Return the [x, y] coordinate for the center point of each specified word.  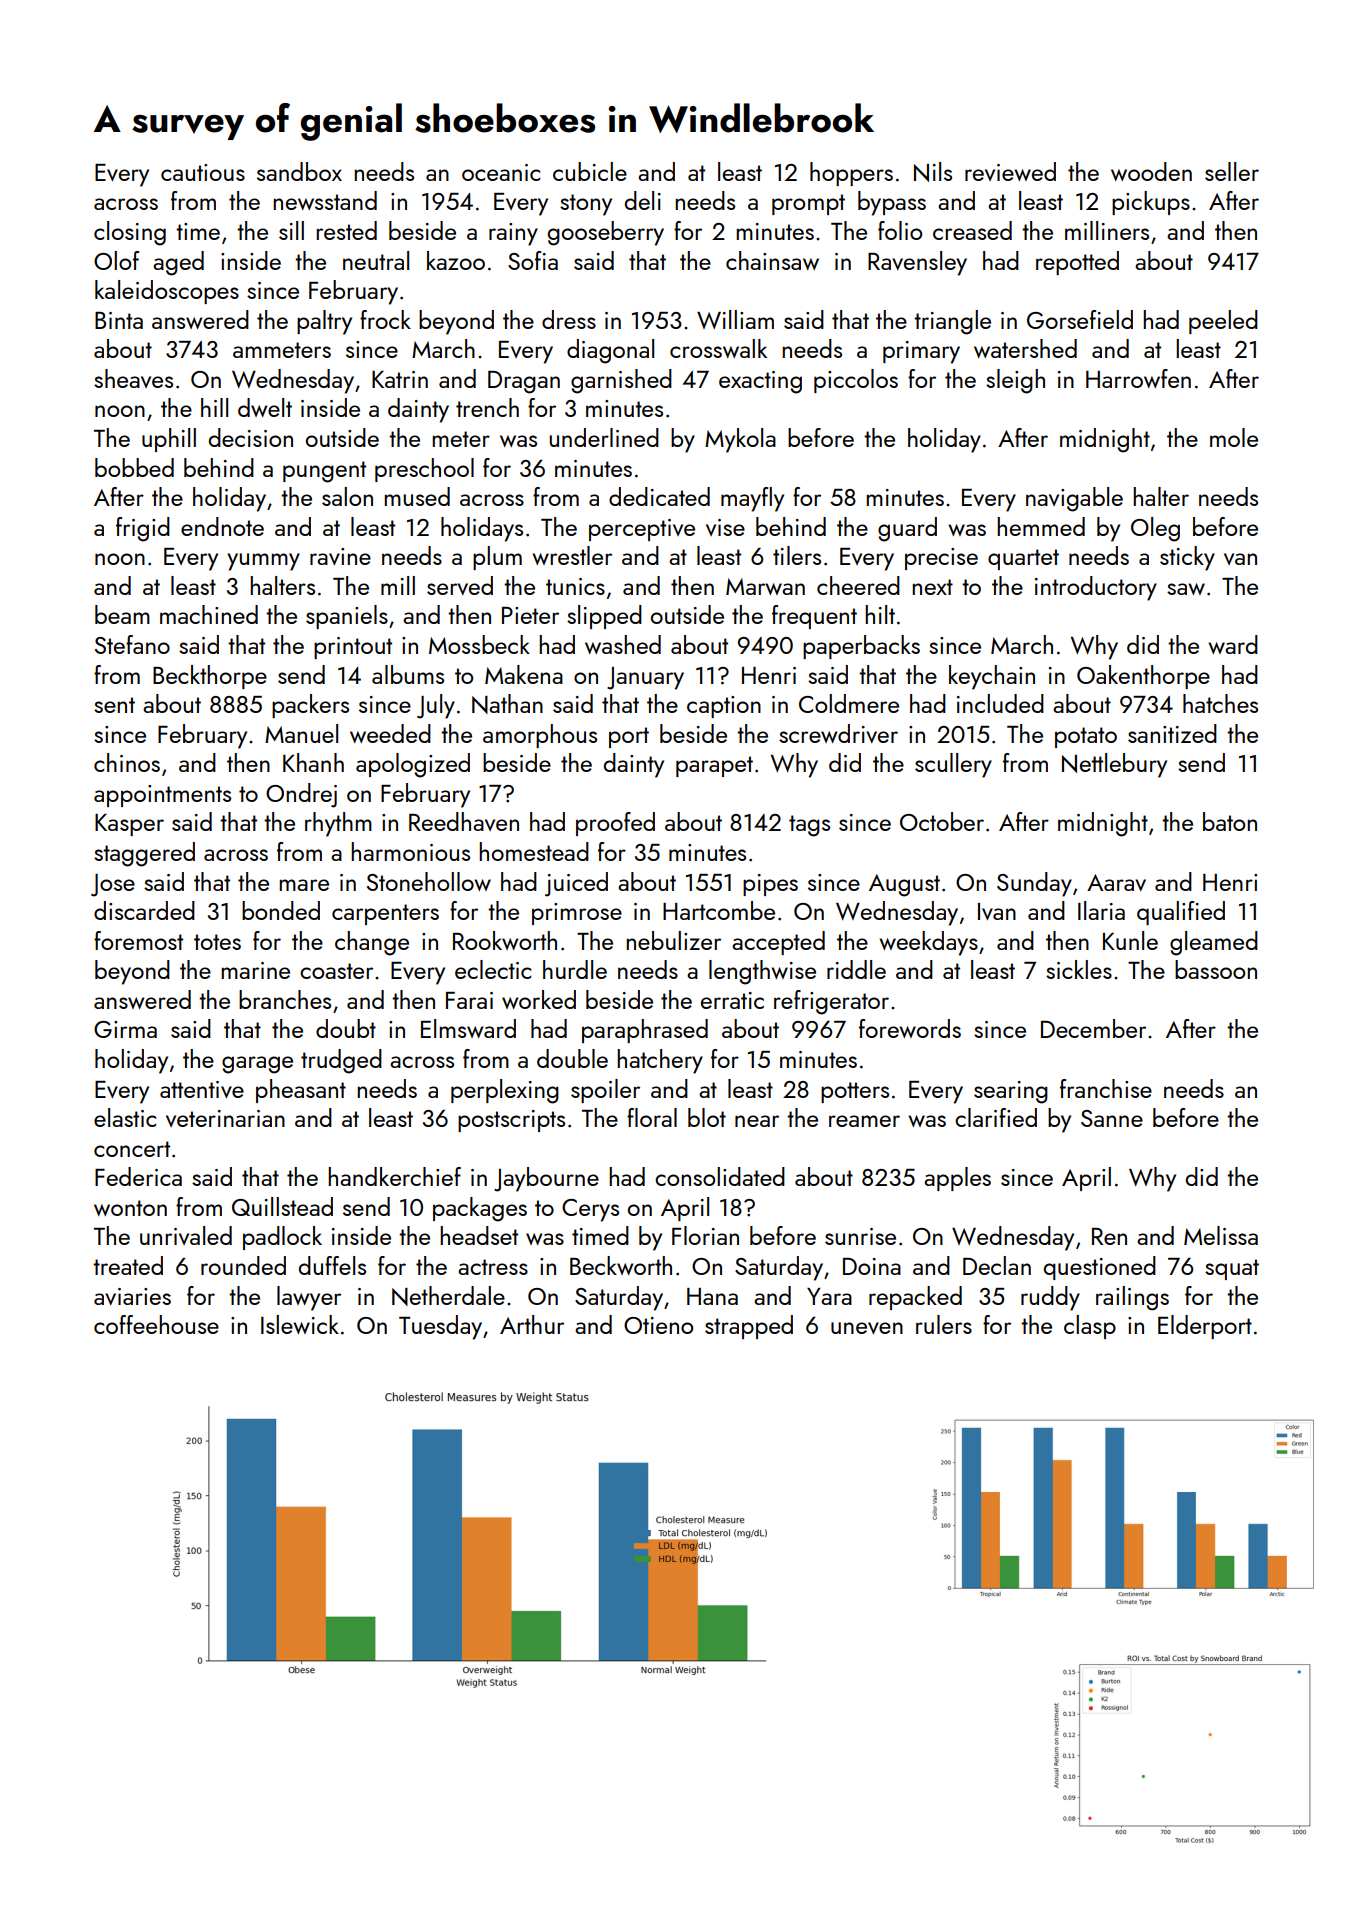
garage [257, 1065]
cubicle [590, 171]
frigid [143, 529]
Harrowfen [1138, 378]
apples [957, 1179]
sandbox [299, 171]
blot [707, 1117]
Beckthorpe [210, 677]
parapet [714, 766]
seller [1232, 171]
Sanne [1112, 1118]
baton [1230, 821]
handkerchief [394, 1176]
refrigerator [831, 1002]
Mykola [740, 440]
